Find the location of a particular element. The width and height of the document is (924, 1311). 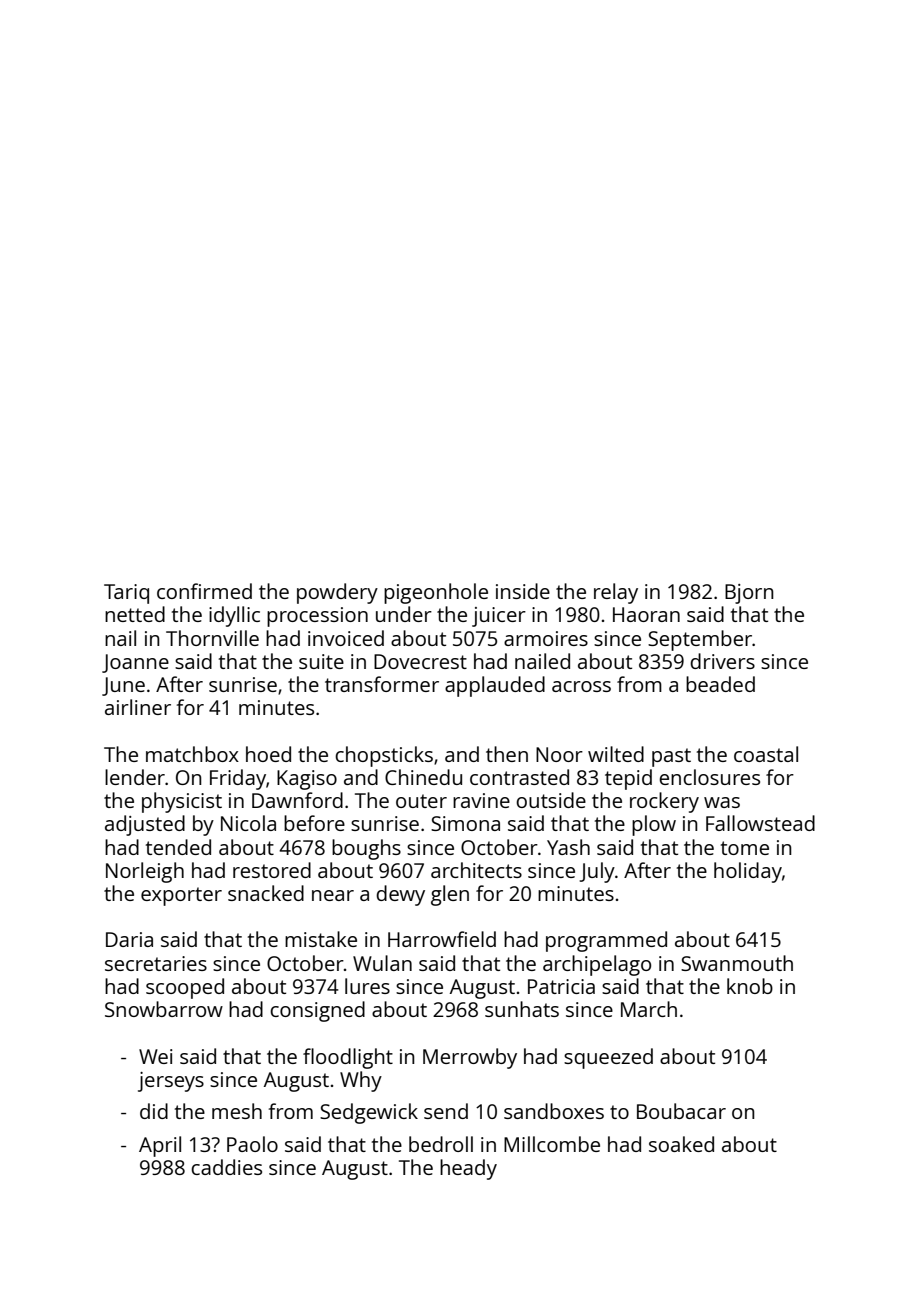

boughs is located at coordinates (366, 849).
